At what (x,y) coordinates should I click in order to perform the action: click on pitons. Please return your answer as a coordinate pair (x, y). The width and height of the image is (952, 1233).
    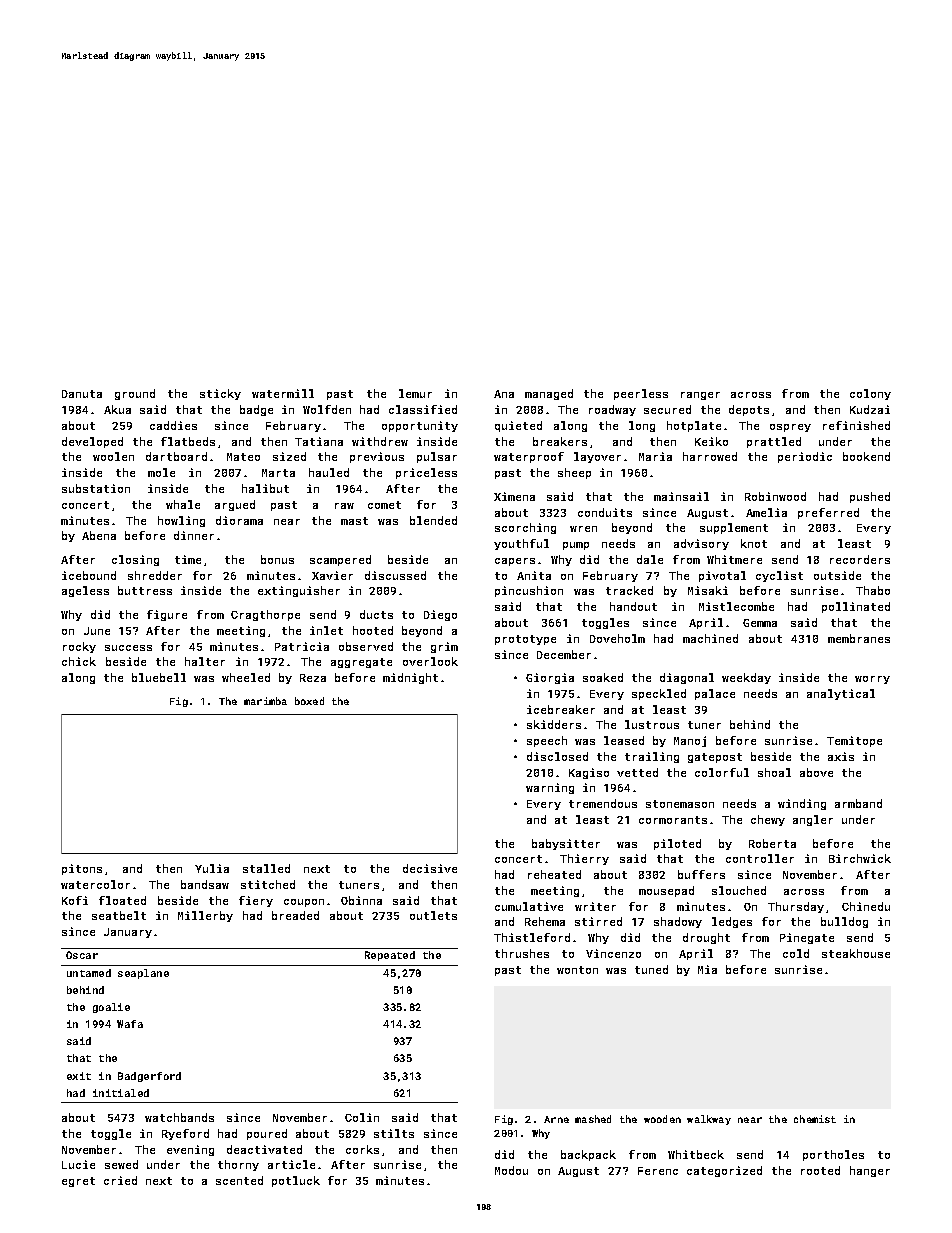
    Looking at the image, I should click on (82, 869).
